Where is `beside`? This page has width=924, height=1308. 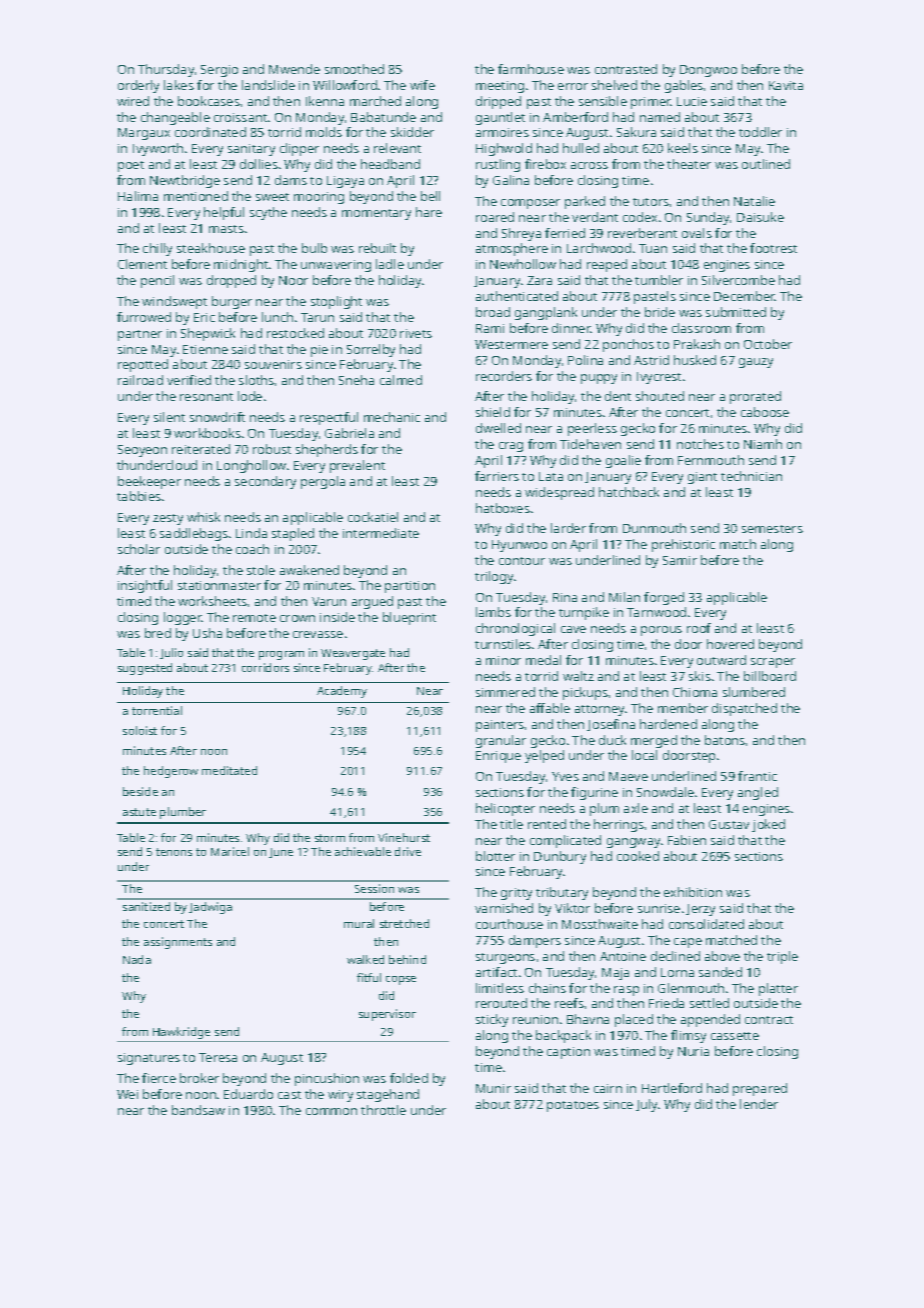
beside is located at coordinates (140, 791).
